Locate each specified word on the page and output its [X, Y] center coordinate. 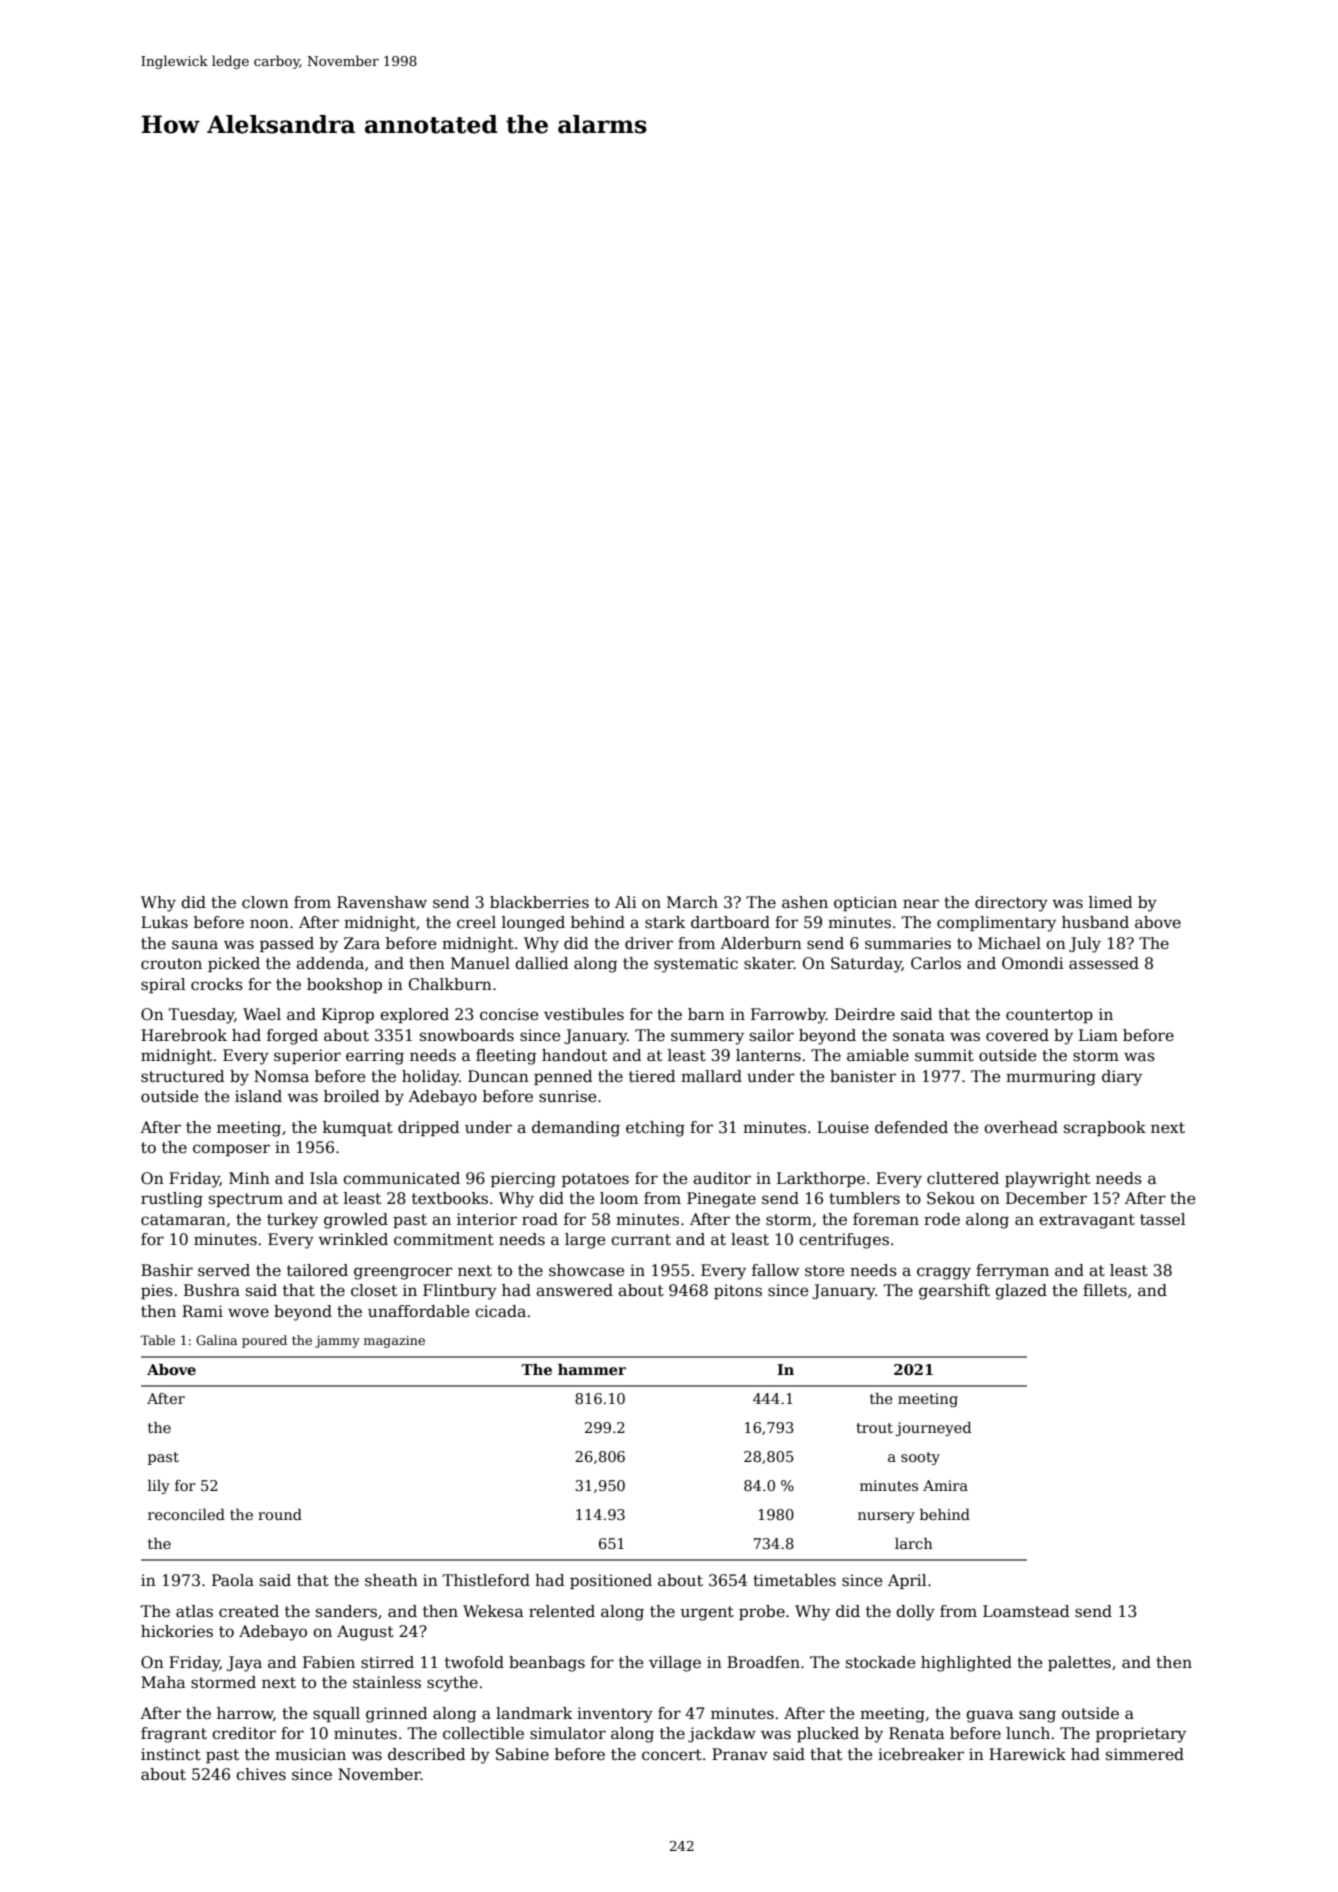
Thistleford [486, 1580]
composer [231, 1150]
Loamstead [1026, 1611]
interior [487, 1219]
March [692, 902]
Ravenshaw [382, 902]
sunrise [567, 1096]
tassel [1162, 1219]
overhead [1021, 1127]
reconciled [186, 1514]
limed [1110, 902]
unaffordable [418, 1311]
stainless [387, 1682]
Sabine [522, 1754]
